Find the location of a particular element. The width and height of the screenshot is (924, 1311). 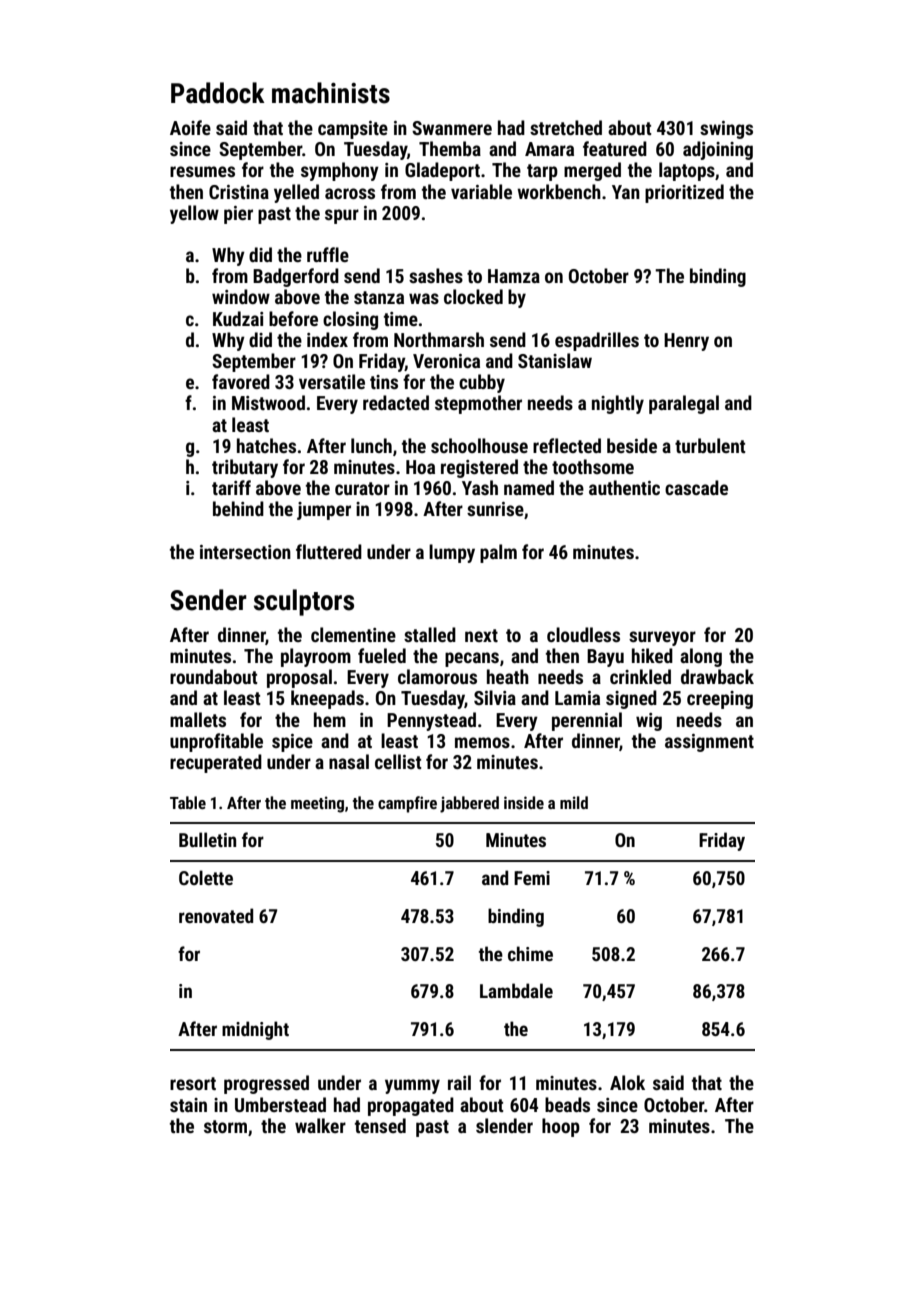

tariff is located at coordinates (231, 487).
